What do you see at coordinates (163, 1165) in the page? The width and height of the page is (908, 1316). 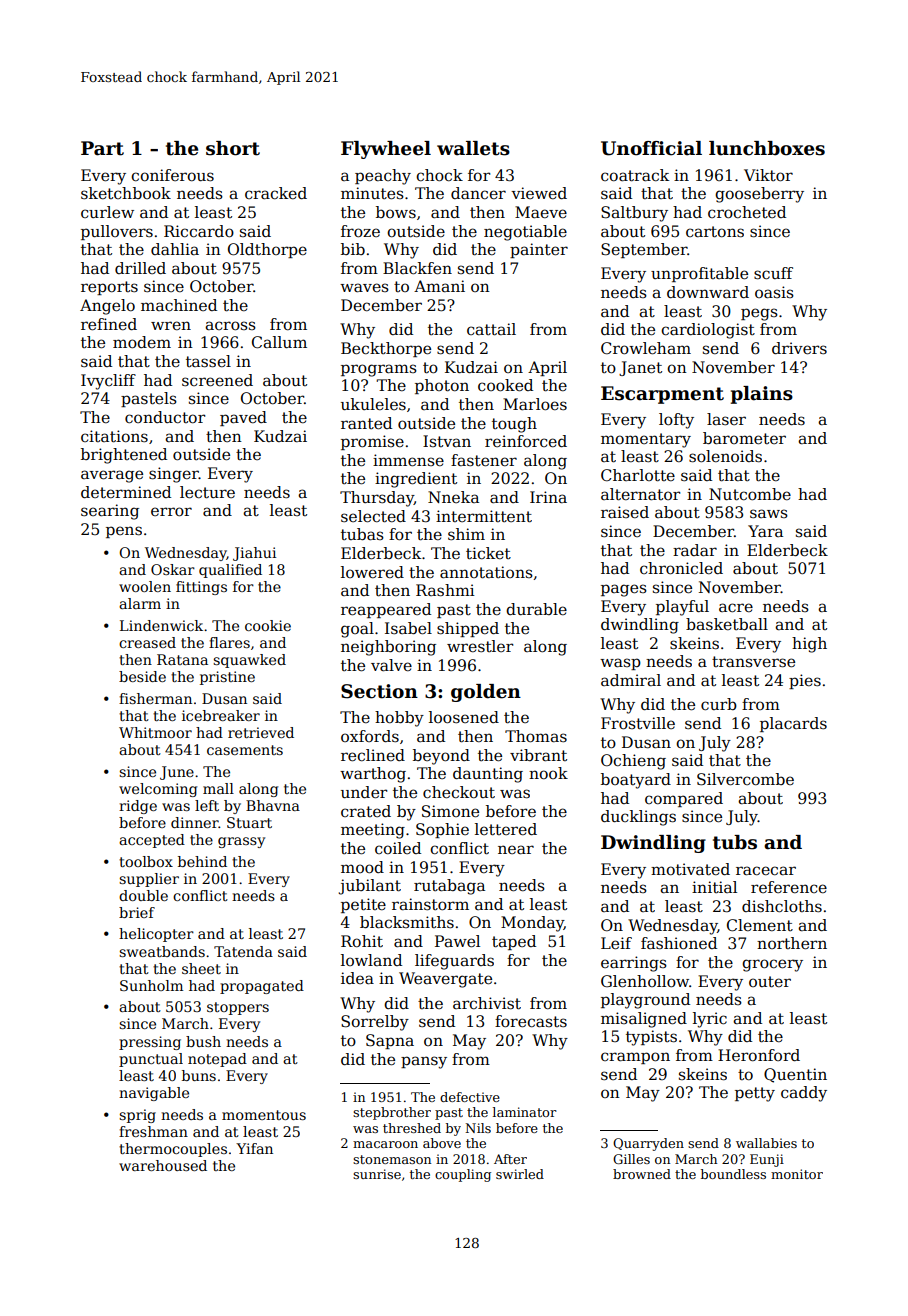 I see `warehoused` at bounding box center [163, 1165].
